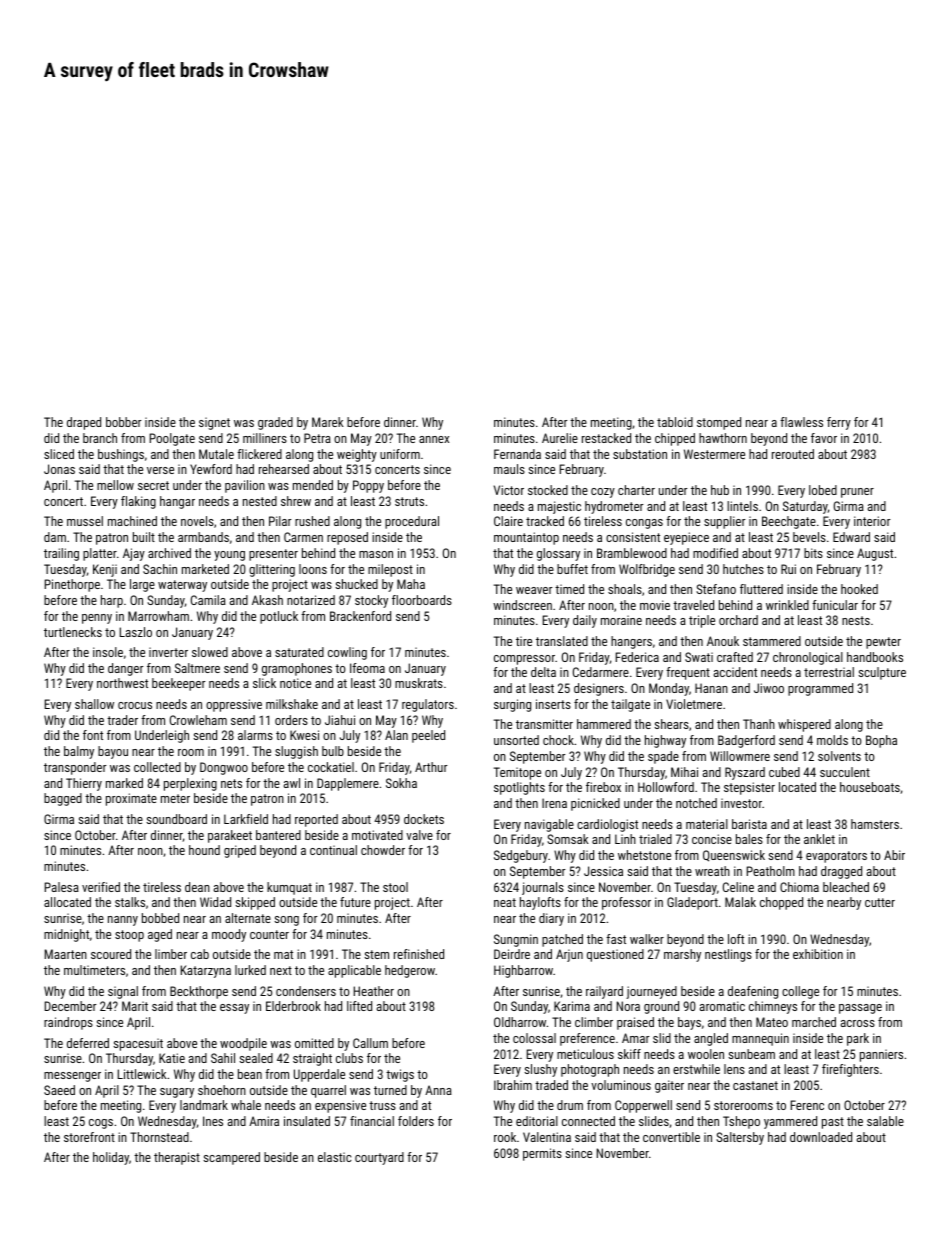 This image has width=952, height=1233. What do you see at coordinates (521, 856) in the image?
I see `Sedgebury` at bounding box center [521, 856].
